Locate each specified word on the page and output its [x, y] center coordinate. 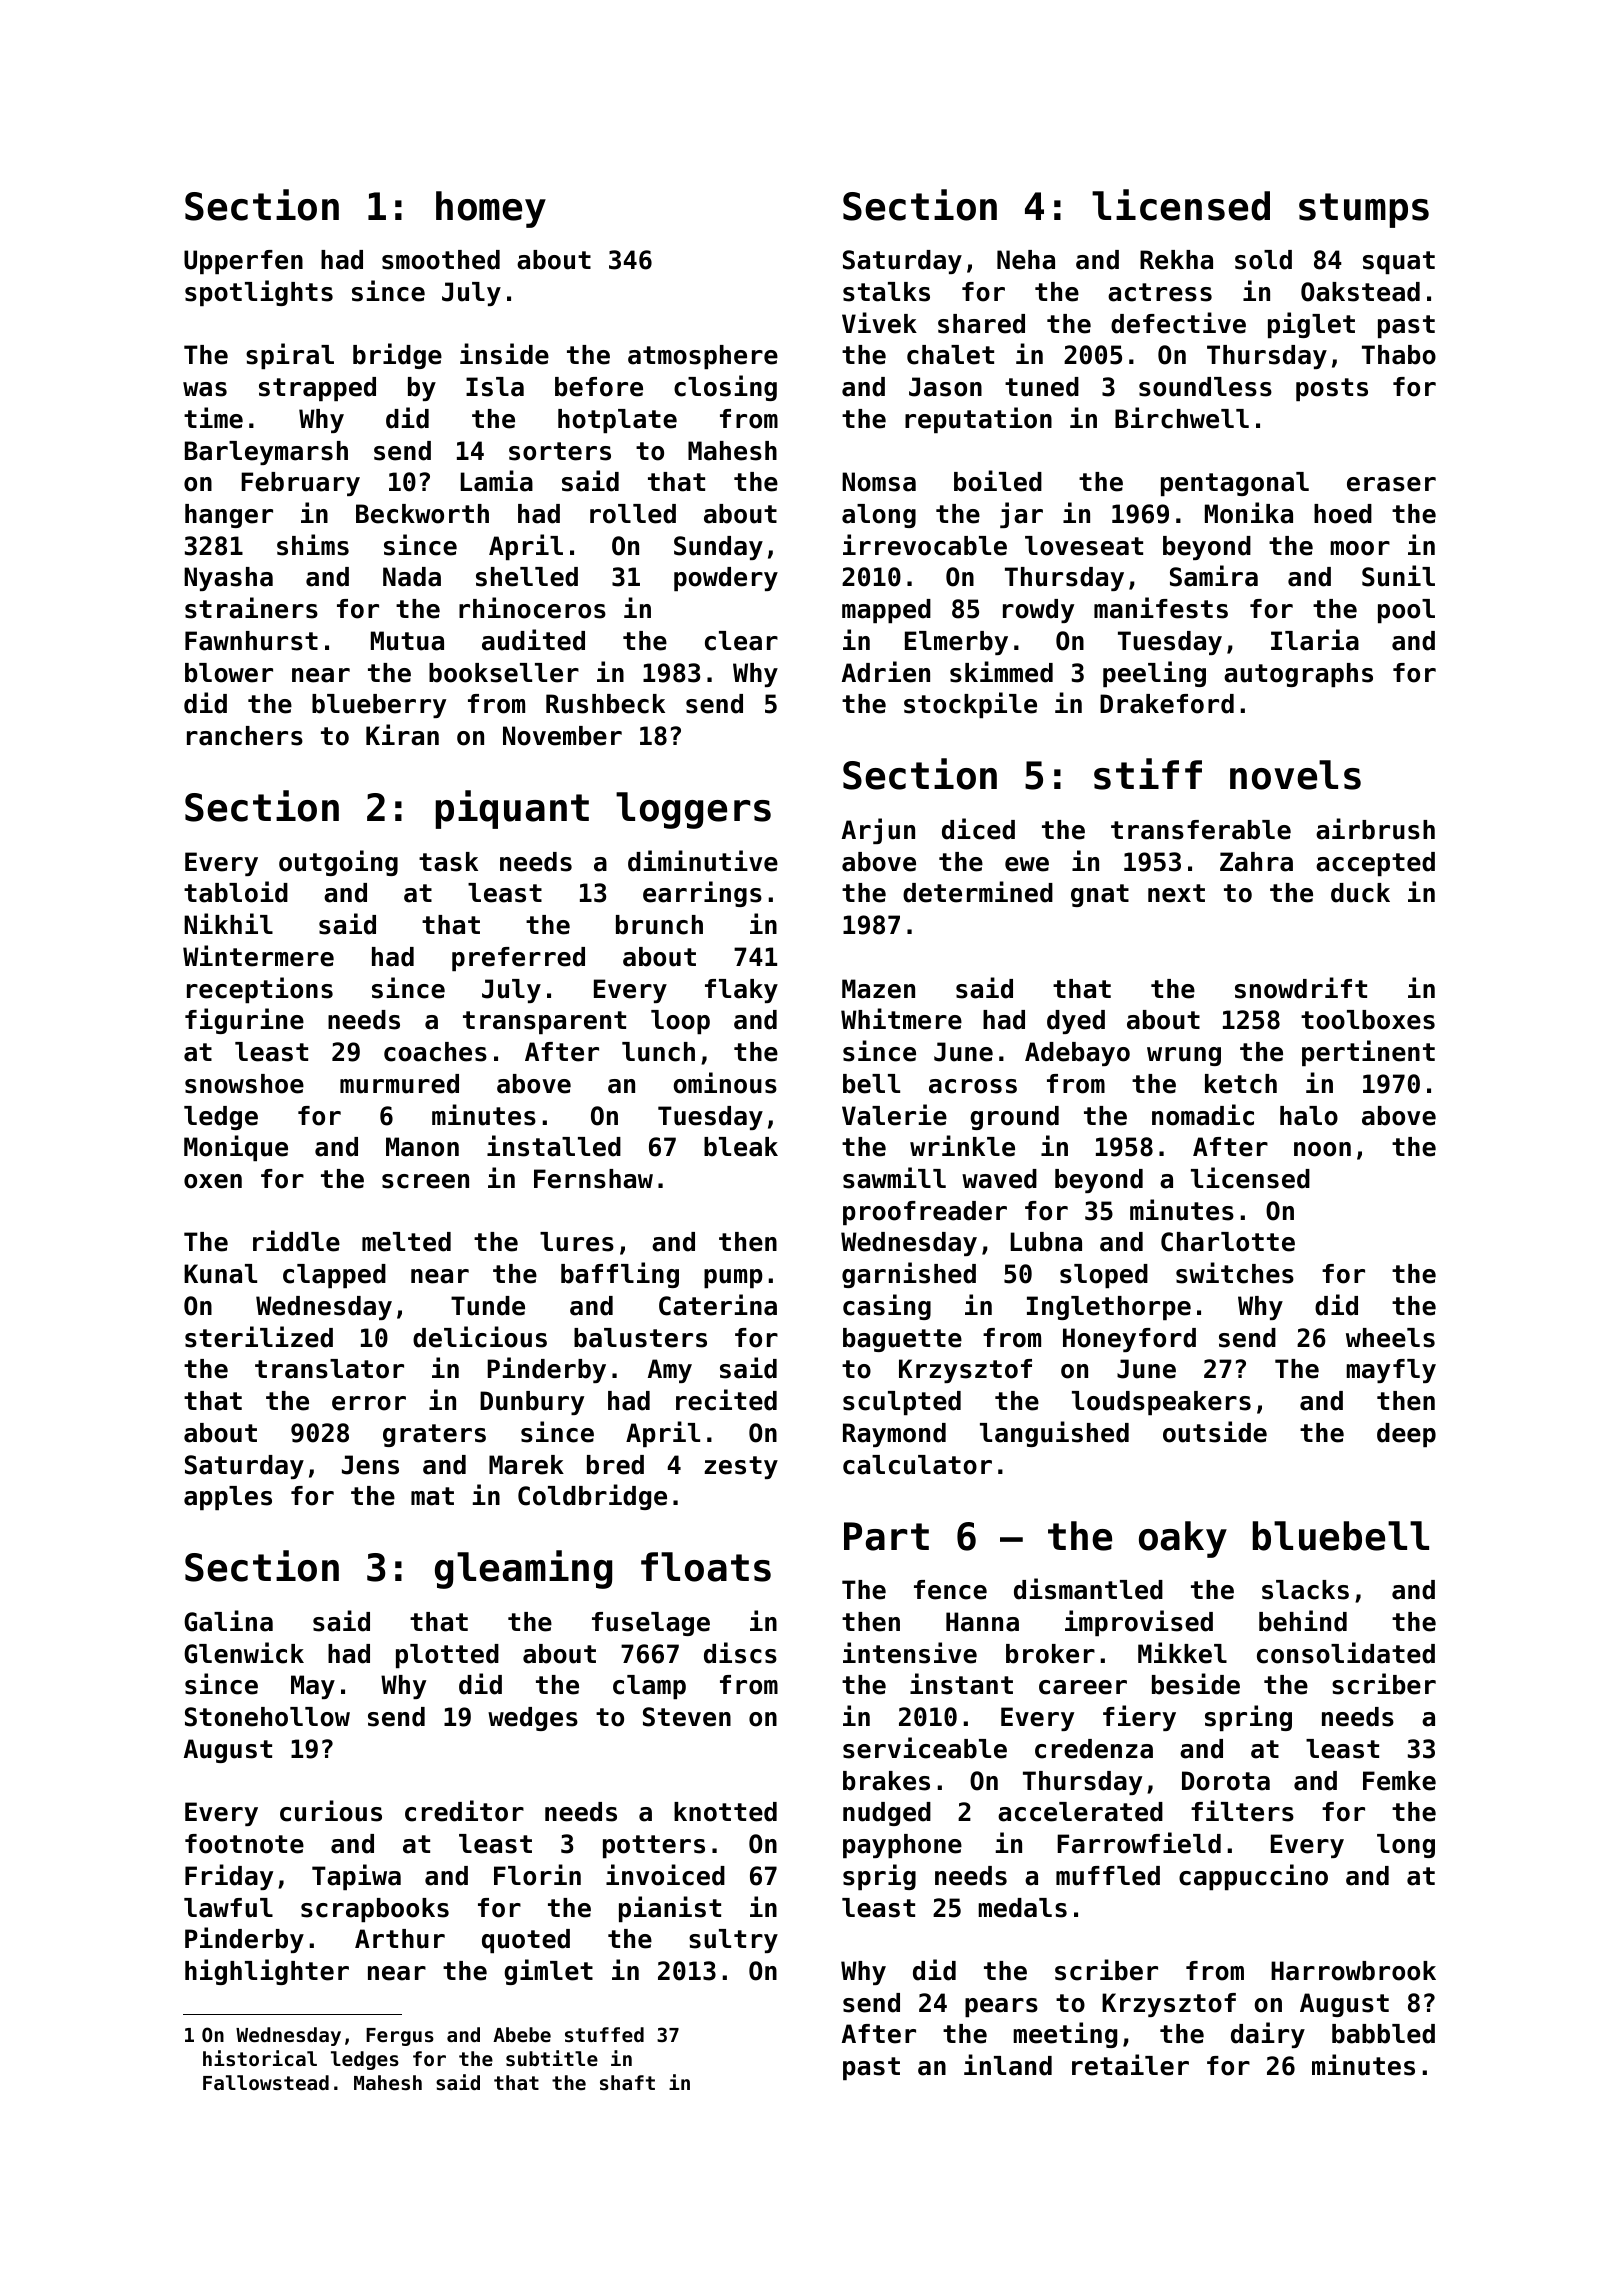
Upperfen [243, 262]
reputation [978, 420]
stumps [1364, 210]
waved [999, 1179]
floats [706, 1567]
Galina [228, 1621]
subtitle [552, 2058]
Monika [1249, 513]
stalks [886, 292]
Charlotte [1228, 1242]
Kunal [220, 1274]
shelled [527, 577]
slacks [1305, 1590]
